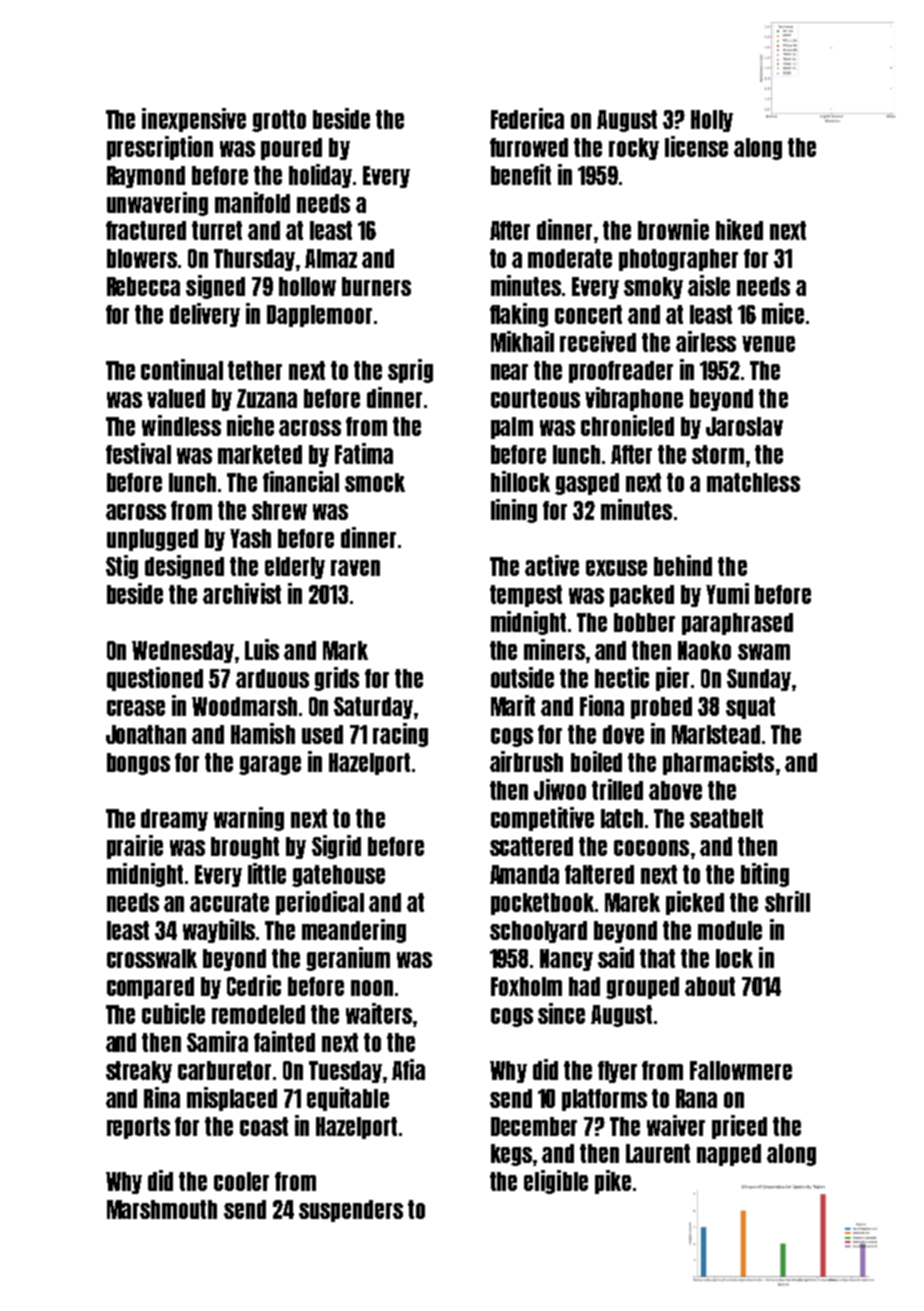 This screenshot has height=1311, width=924. What do you see at coordinates (726, 818) in the screenshot?
I see `seatbelt` at bounding box center [726, 818].
